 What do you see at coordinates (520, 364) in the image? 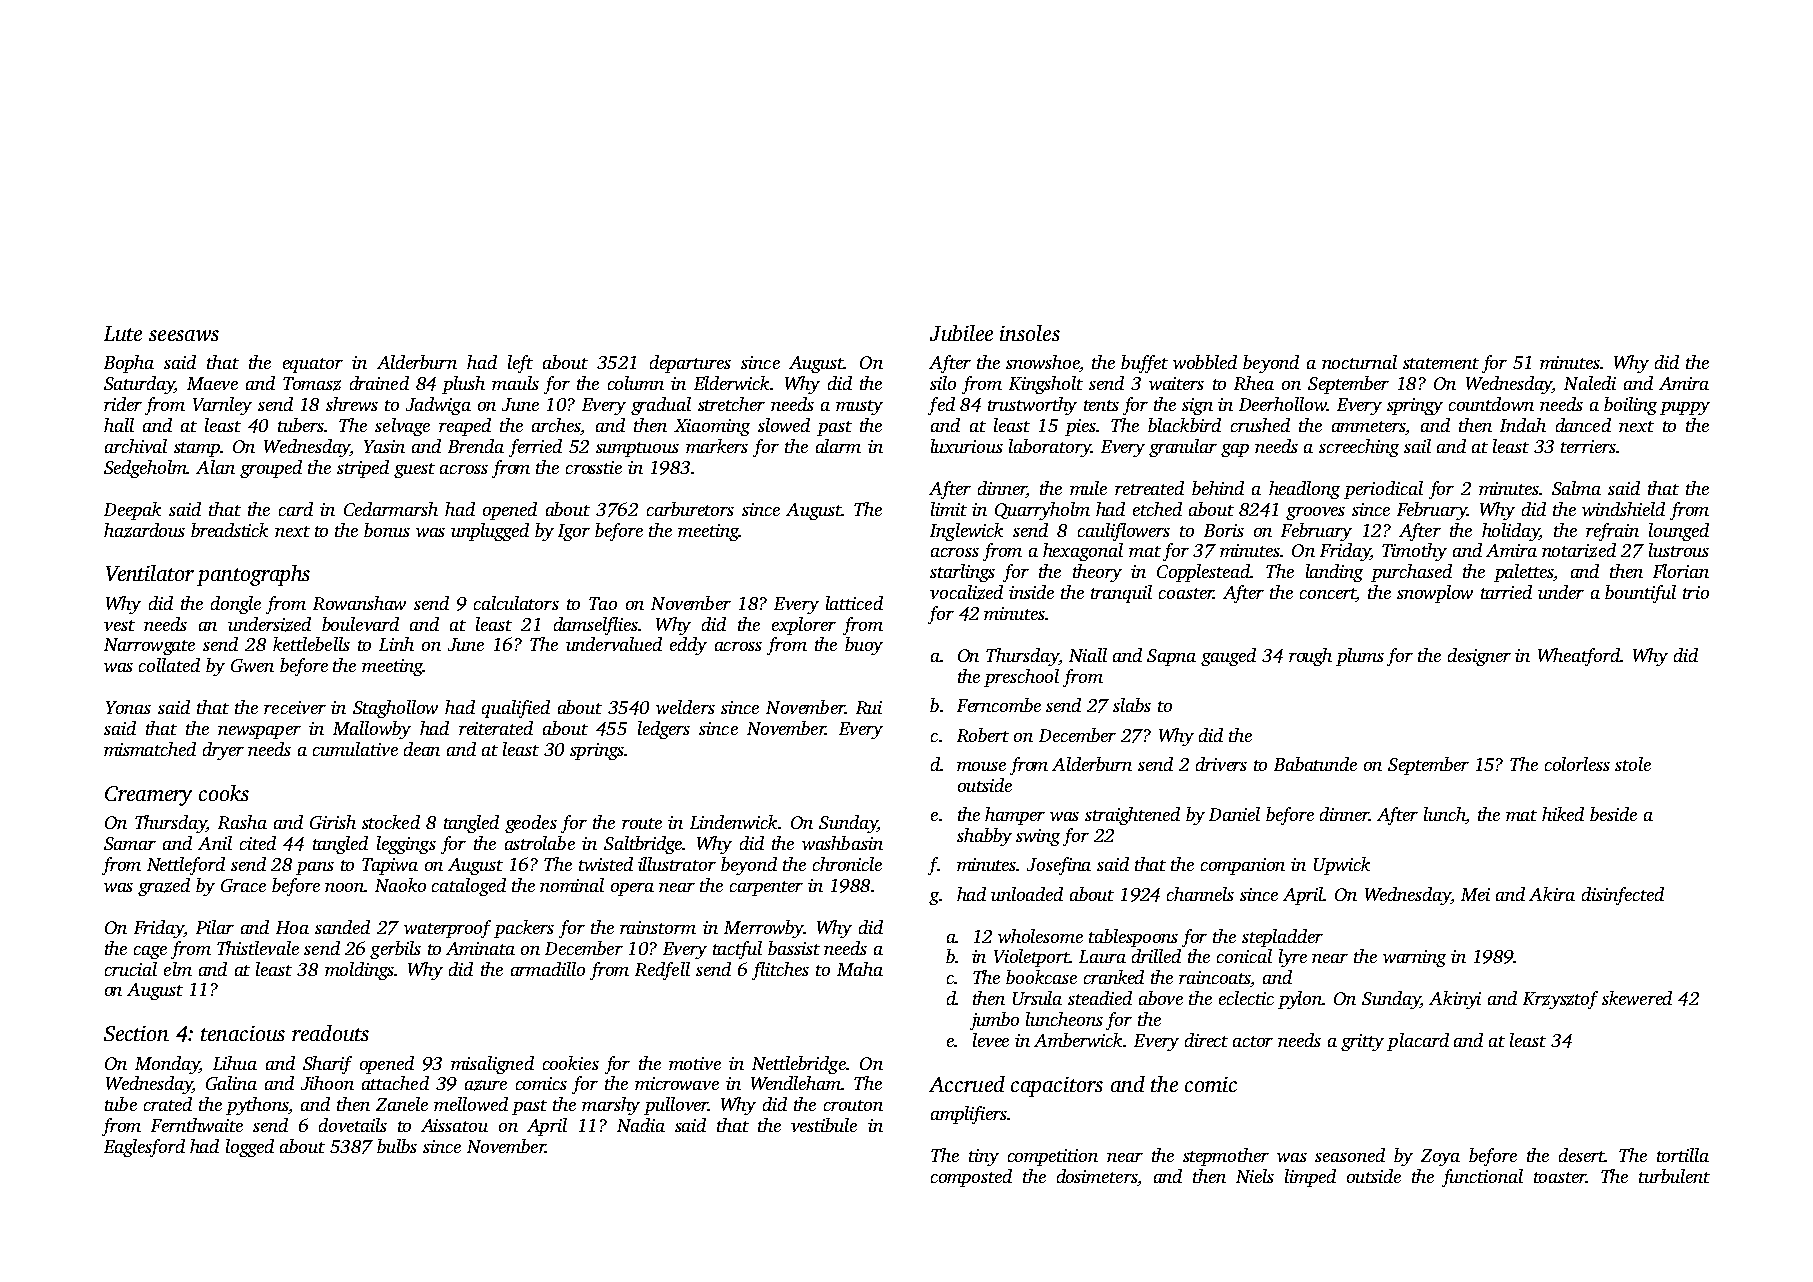
I see `left` at bounding box center [520, 364].
